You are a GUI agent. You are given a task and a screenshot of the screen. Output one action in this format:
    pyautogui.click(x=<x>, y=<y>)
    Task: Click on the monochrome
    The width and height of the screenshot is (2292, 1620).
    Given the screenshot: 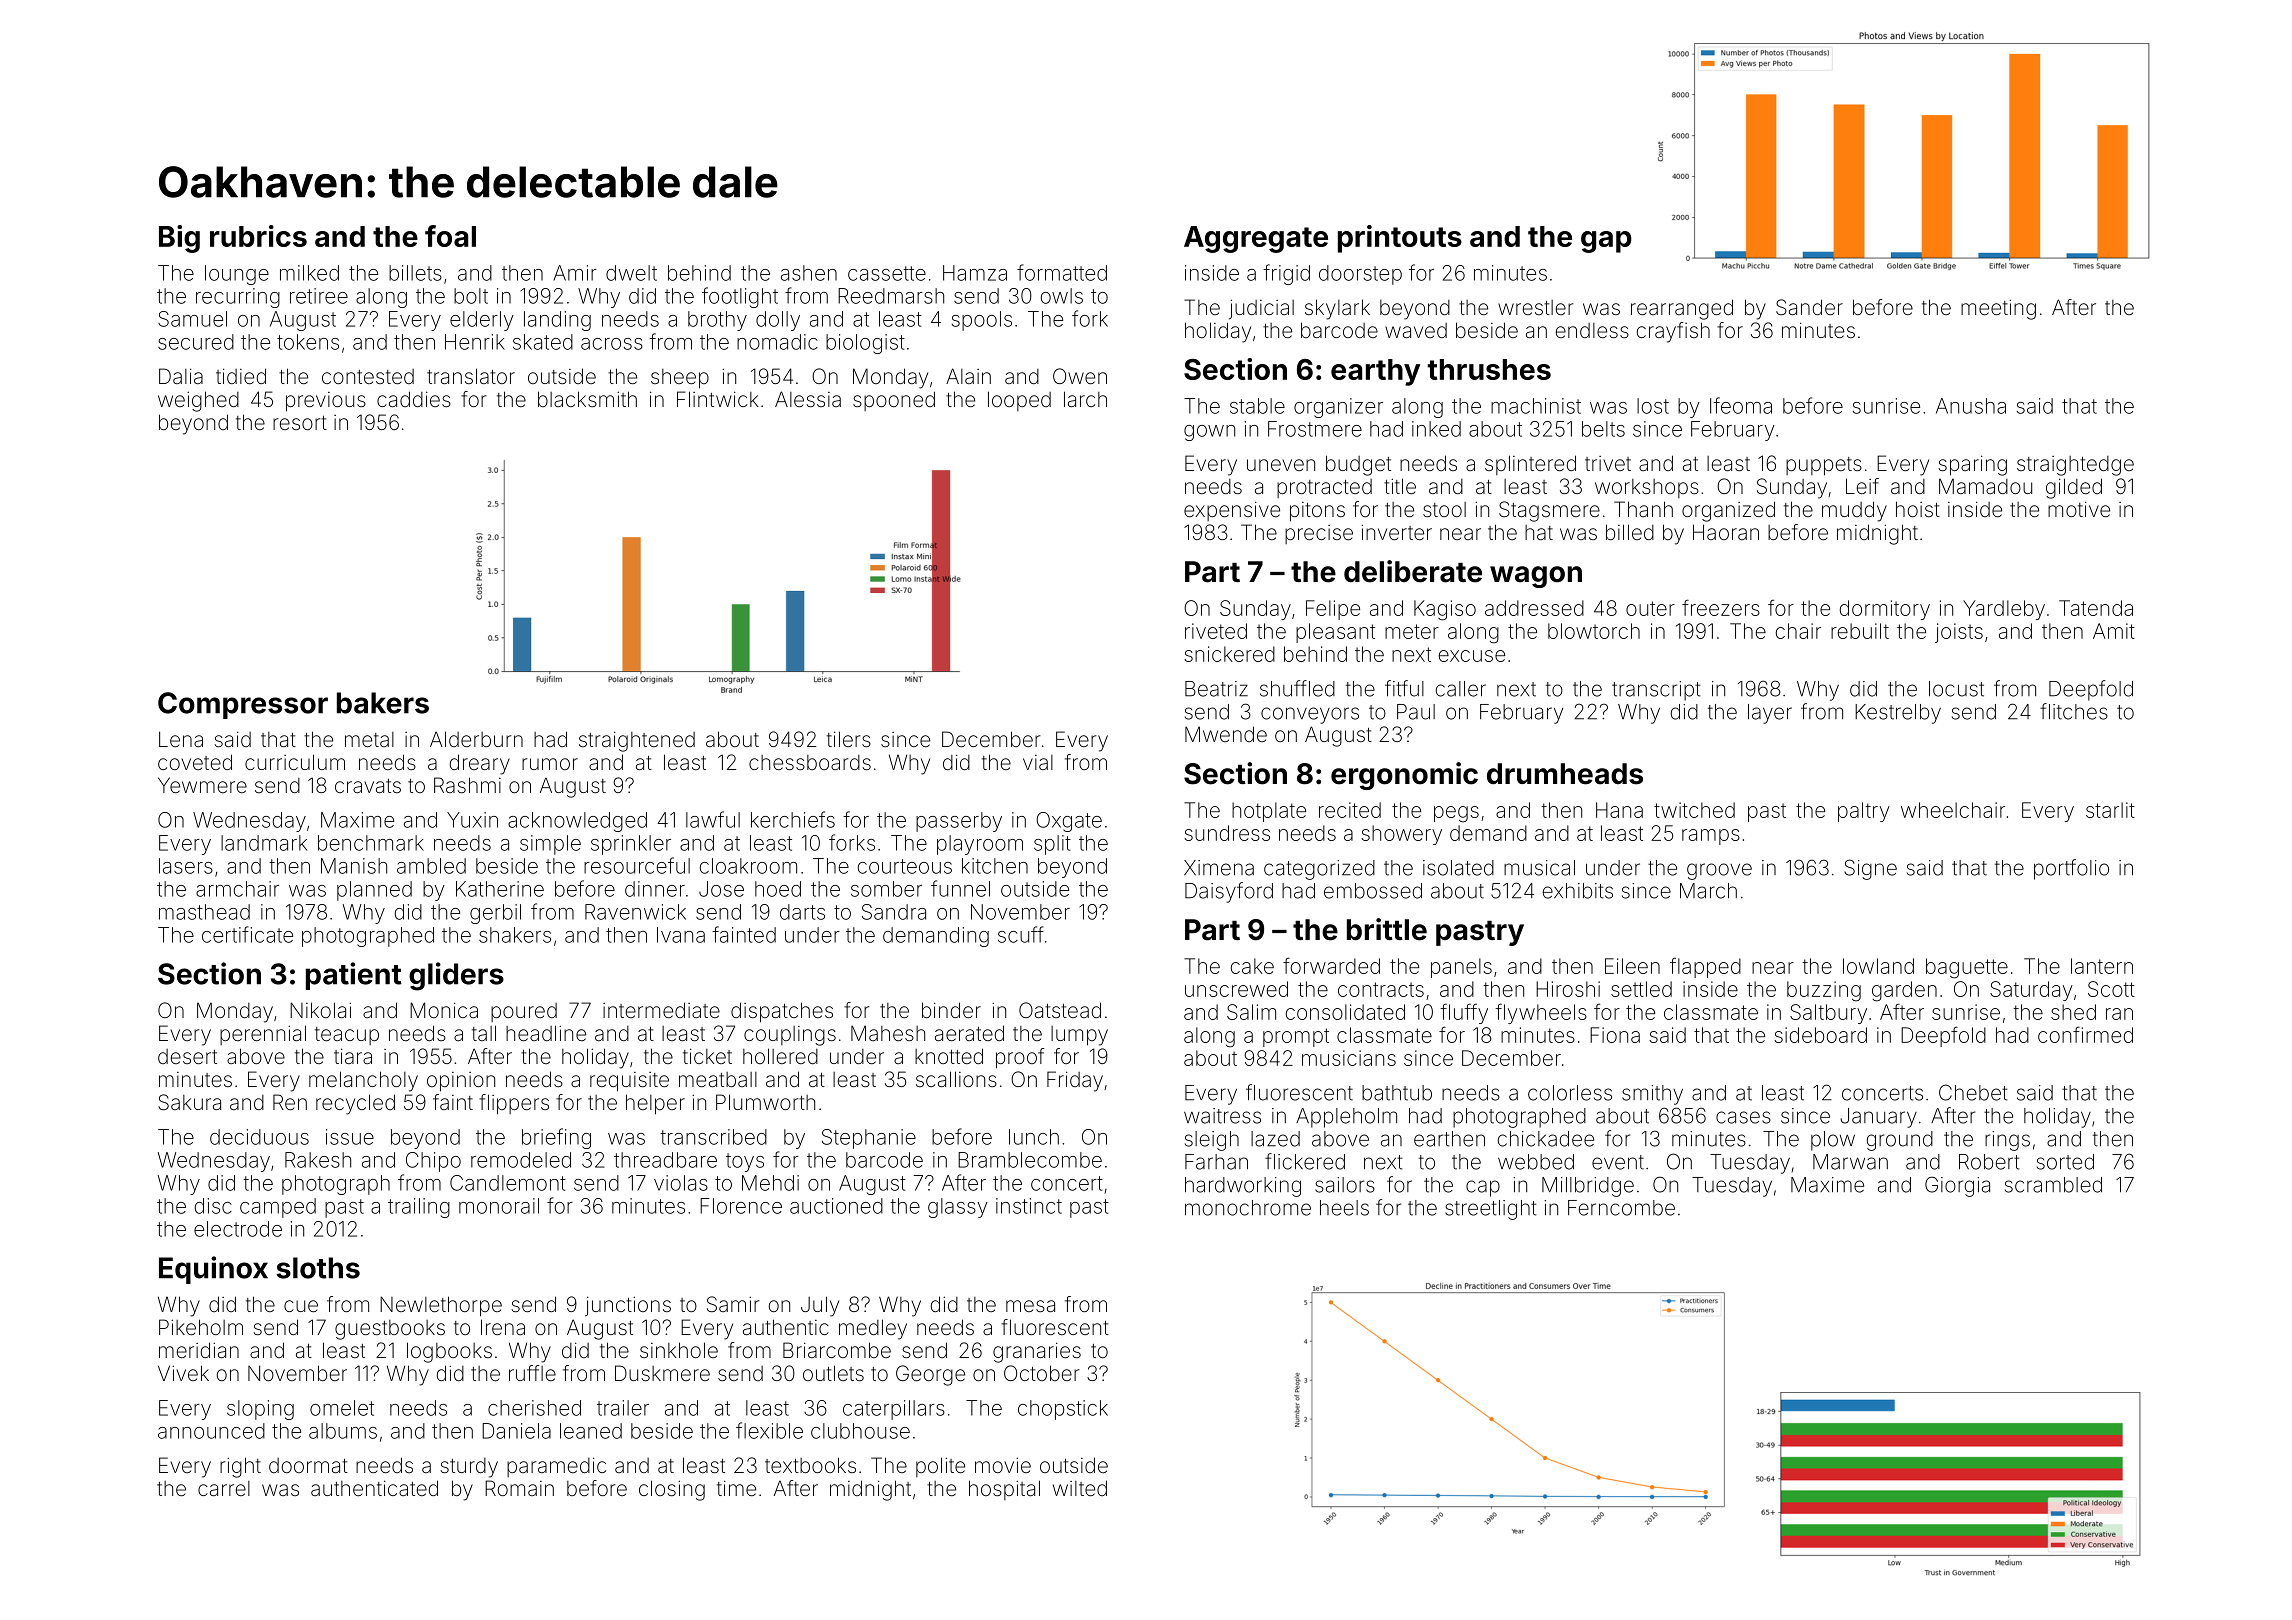 What is the action you would take?
    pyautogui.click(x=1248, y=1208)
